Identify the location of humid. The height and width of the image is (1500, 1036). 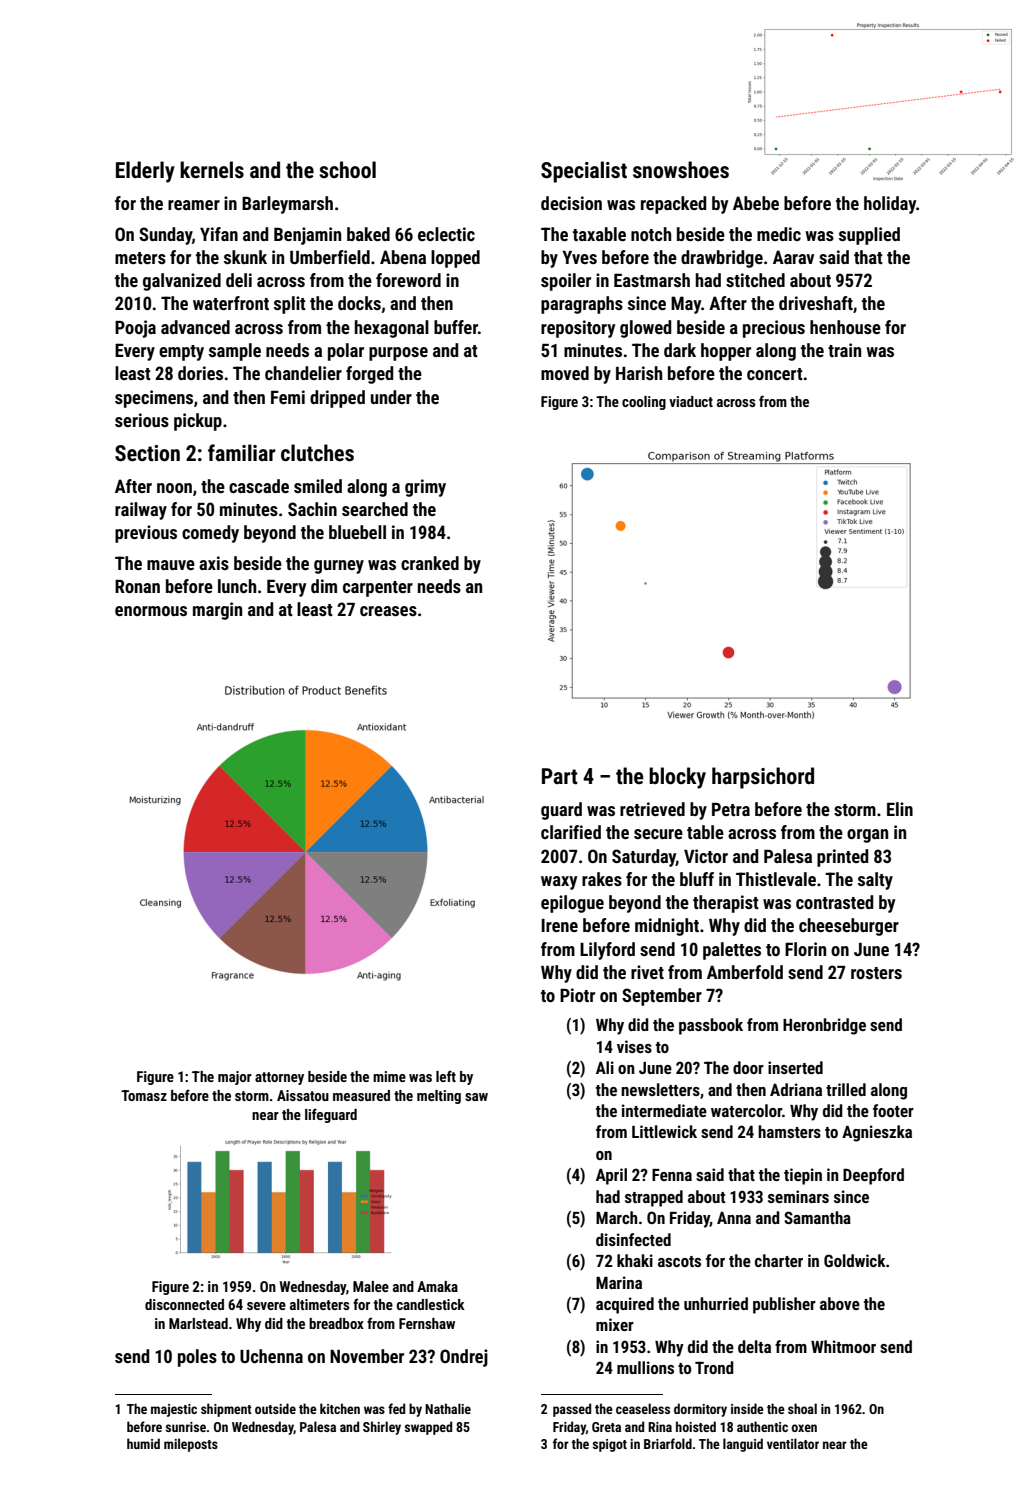
(143, 1443).
